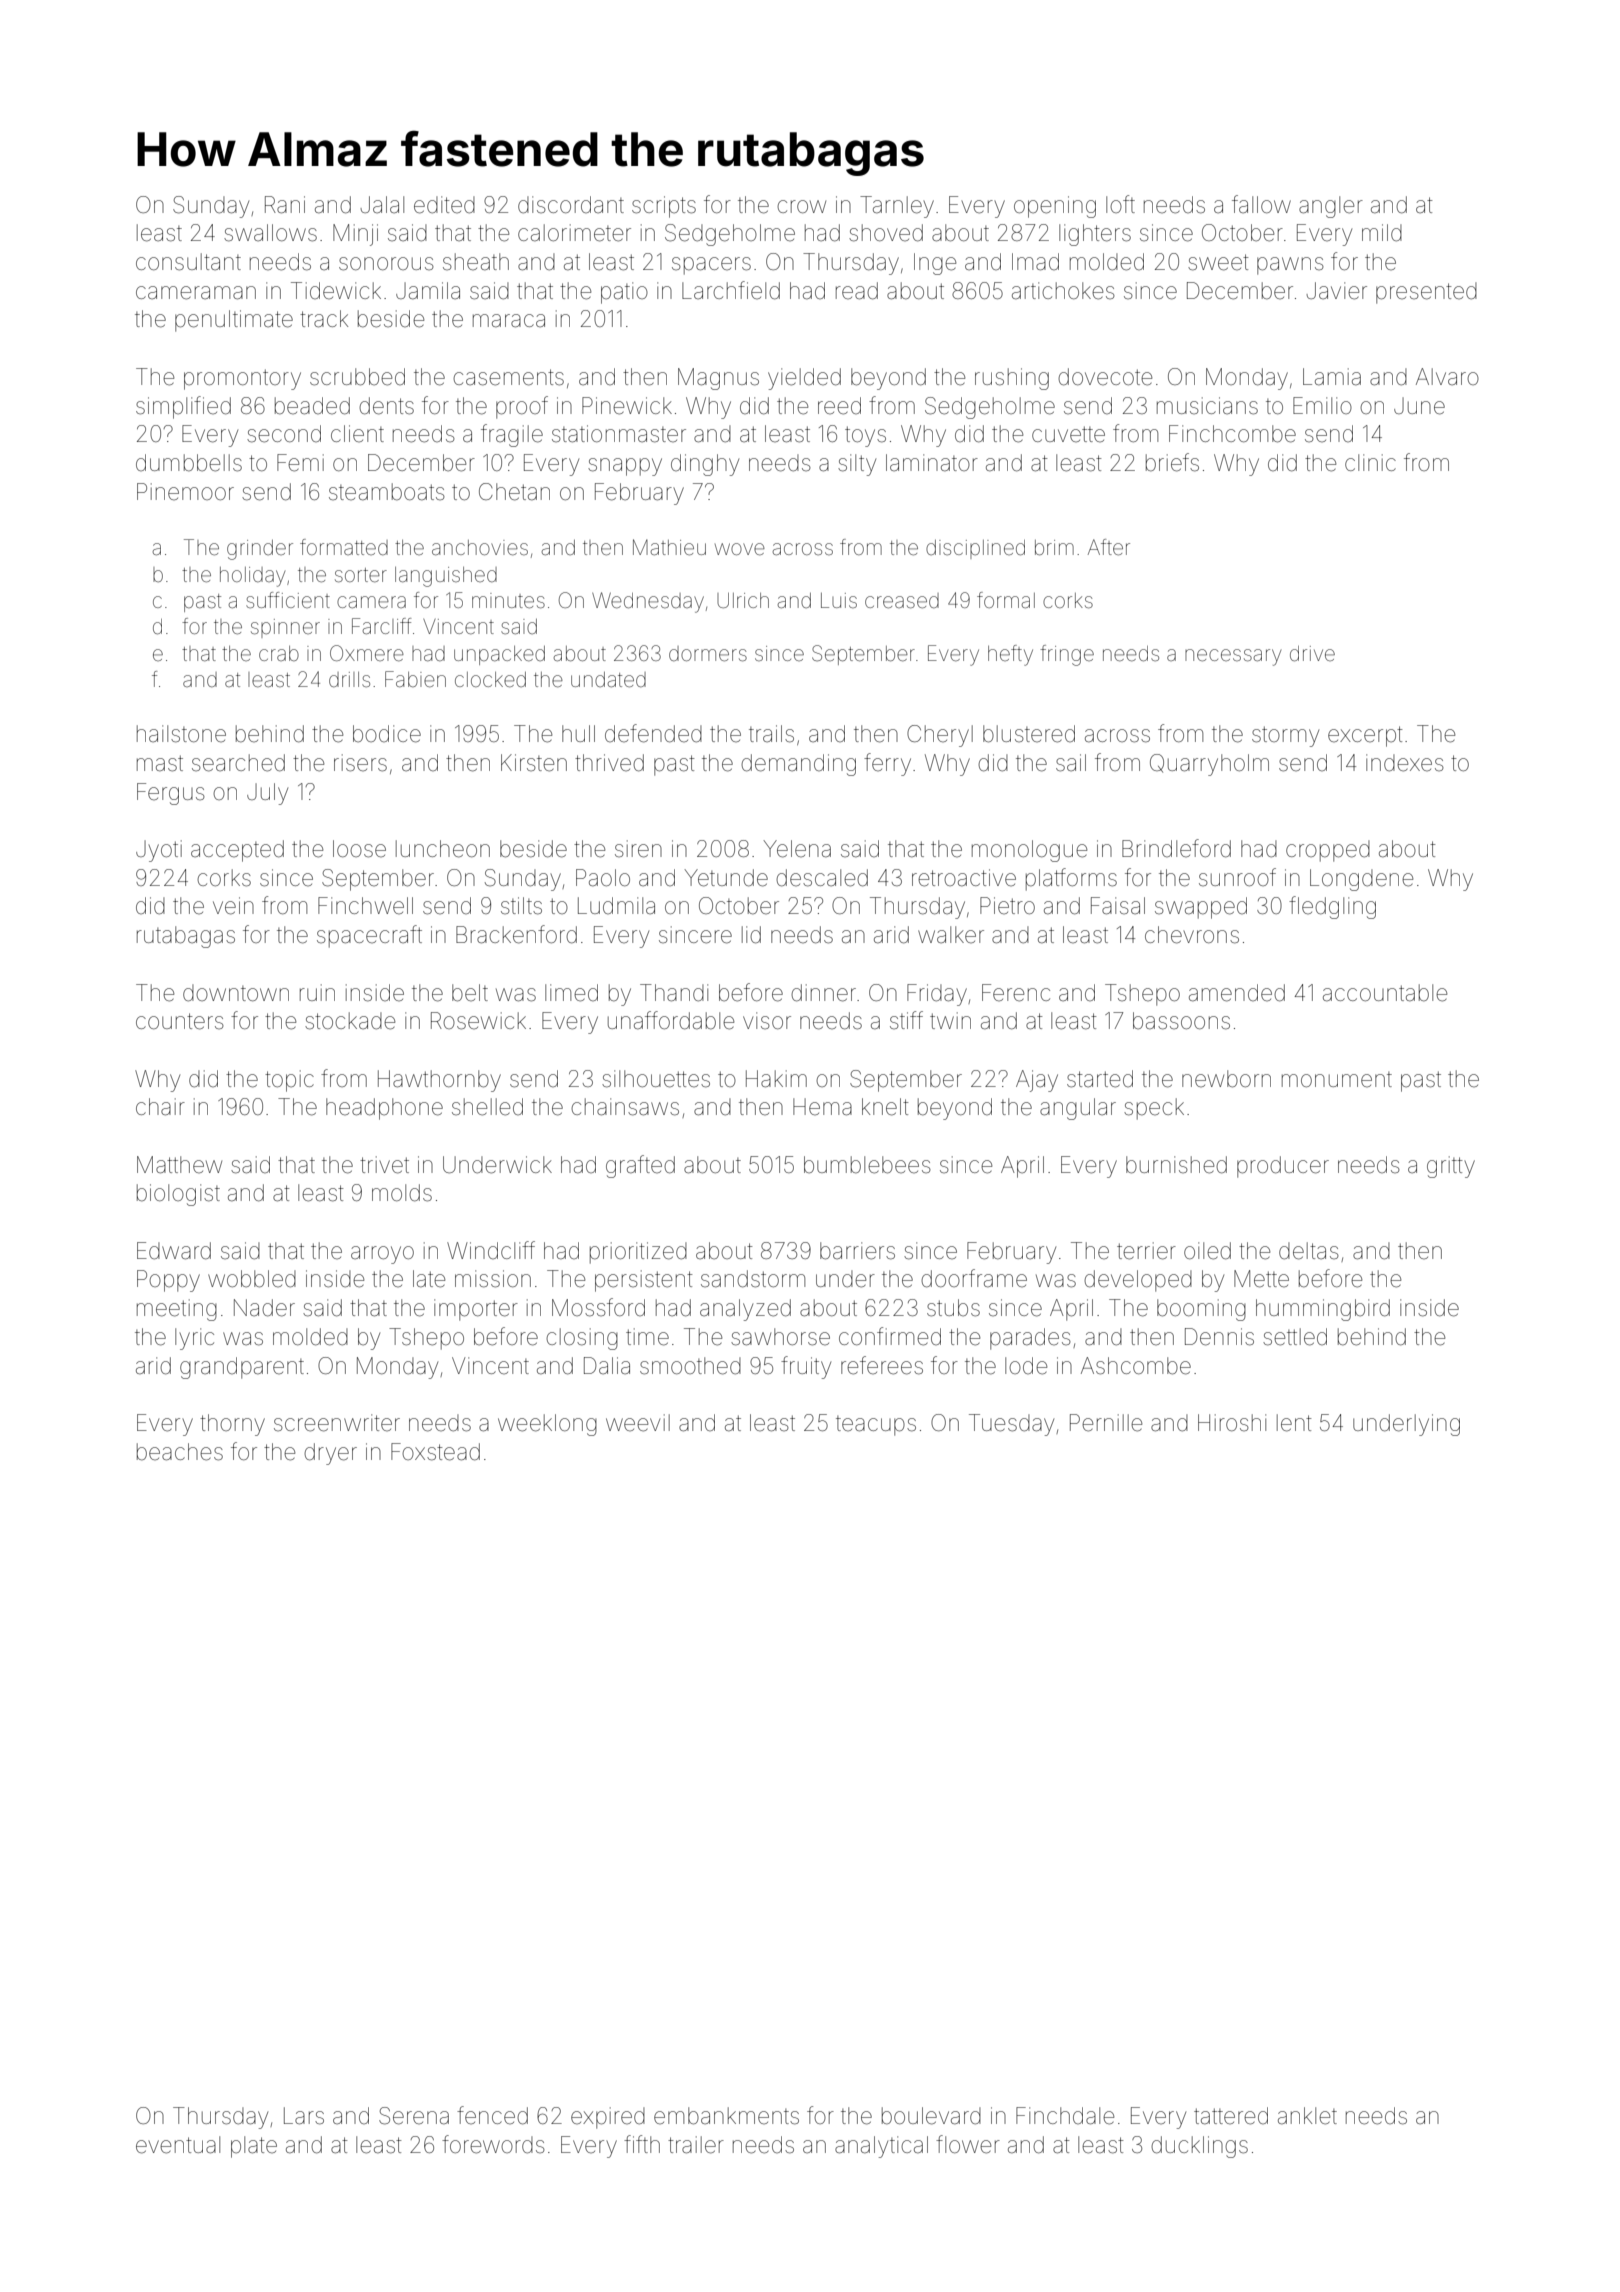 The width and height of the page is (1620, 2292). I want to click on Yetunde, so click(726, 878).
